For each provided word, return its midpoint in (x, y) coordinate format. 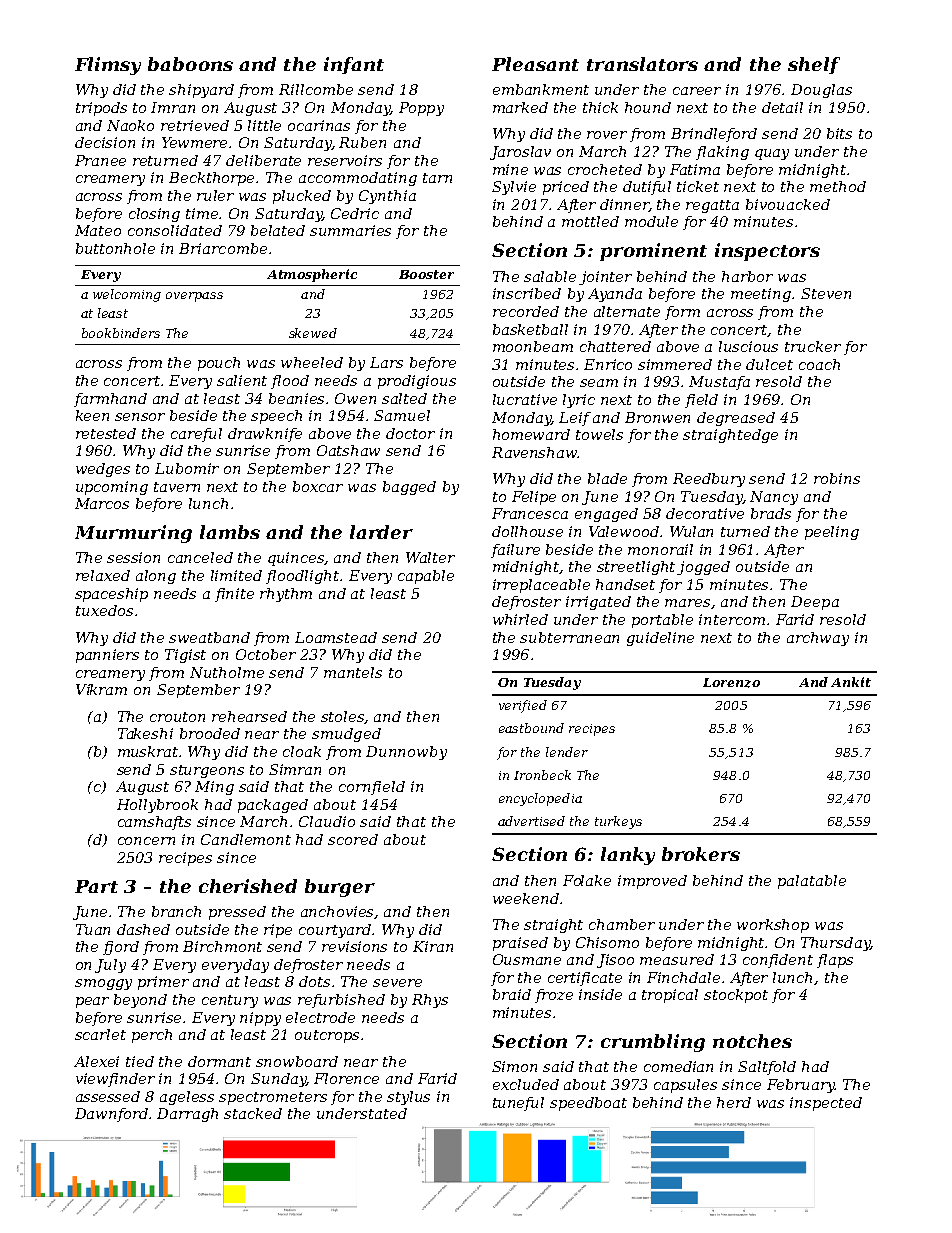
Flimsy (108, 66)
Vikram (101, 689)
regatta (712, 206)
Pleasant (535, 64)
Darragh (187, 1115)
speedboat (588, 1104)
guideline (660, 639)
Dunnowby (406, 753)
